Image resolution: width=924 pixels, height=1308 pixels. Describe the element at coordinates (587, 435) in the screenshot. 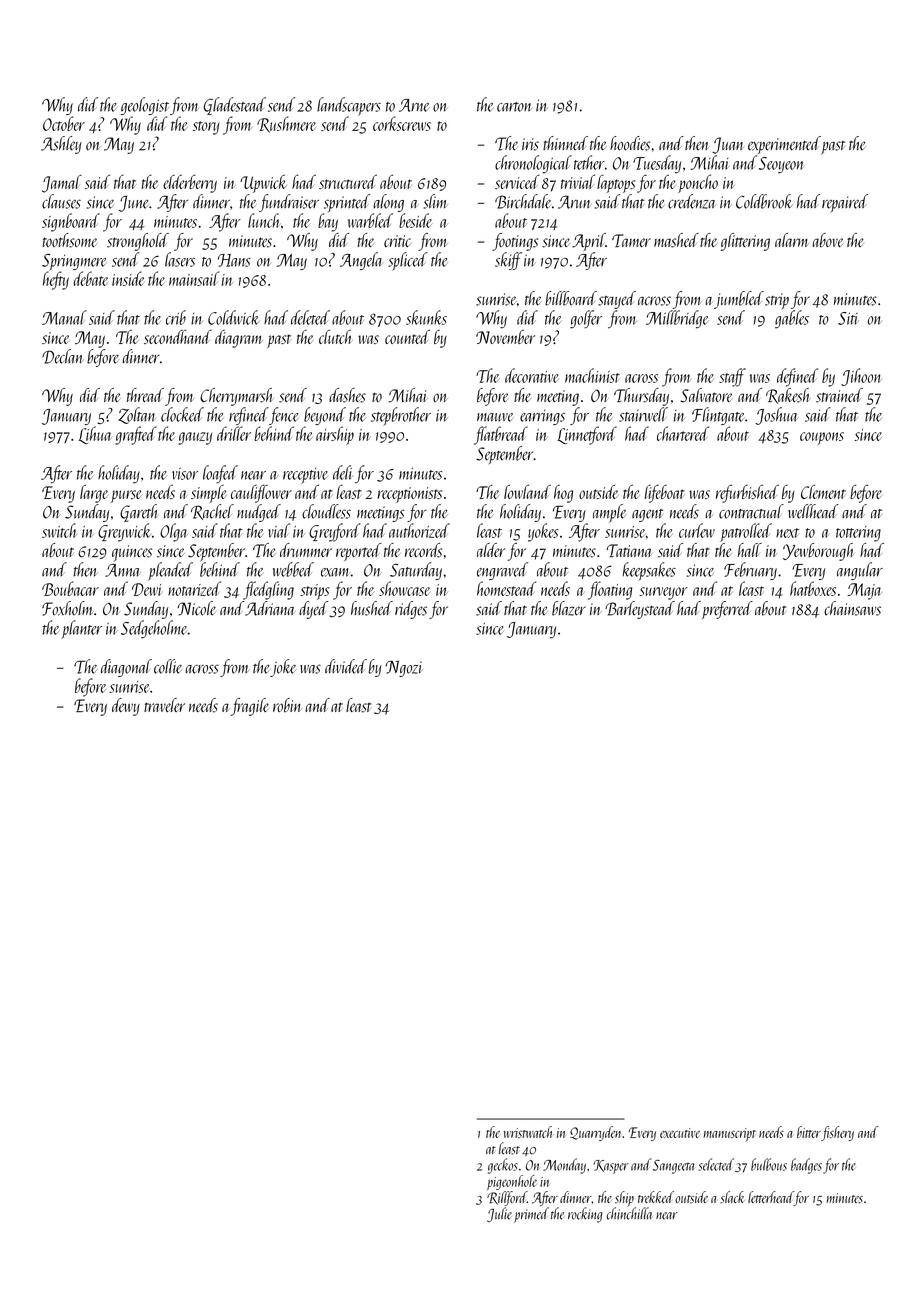

I see `Linnetford` at that location.
